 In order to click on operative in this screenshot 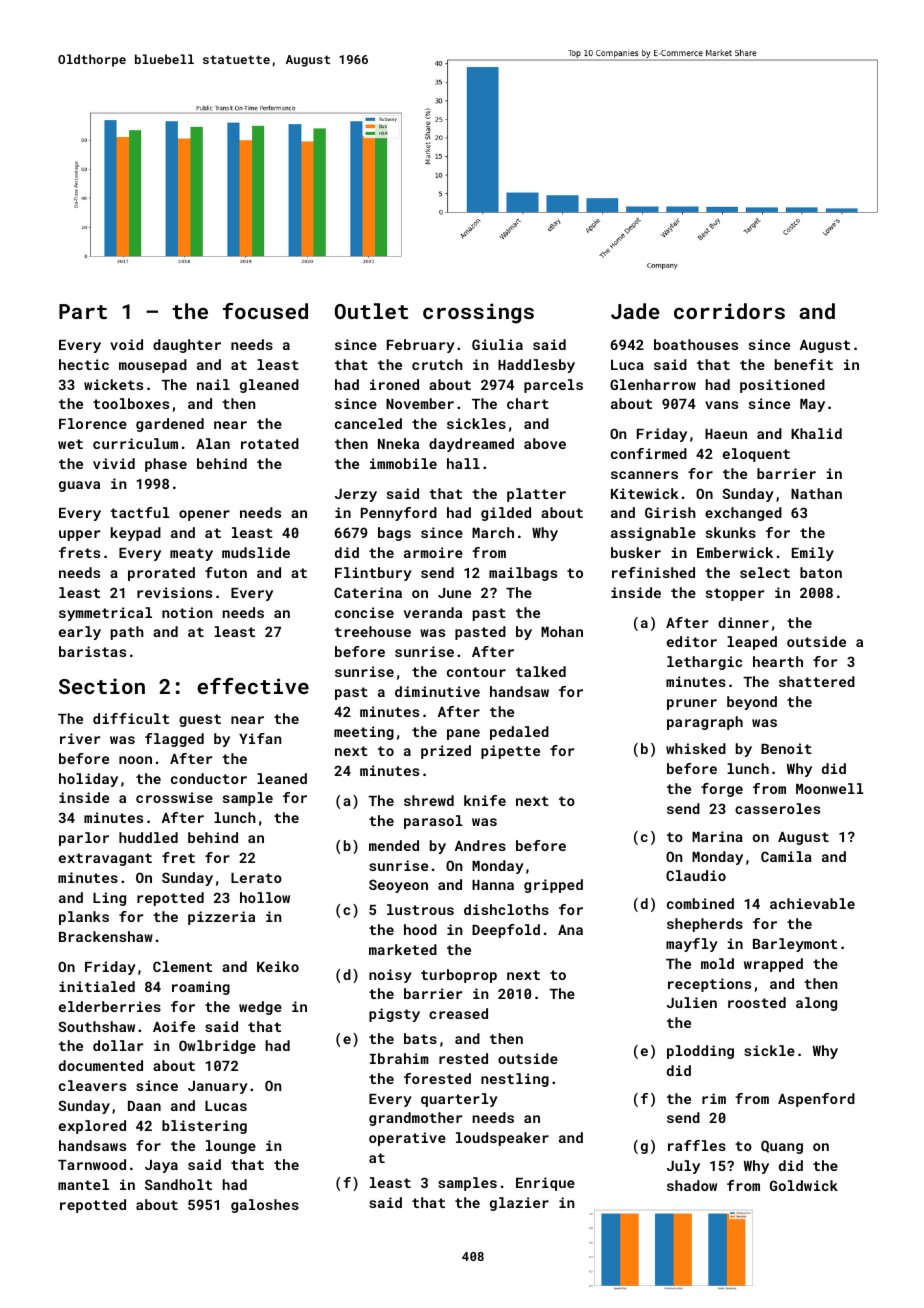, I will do `click(407, 1139)`.
